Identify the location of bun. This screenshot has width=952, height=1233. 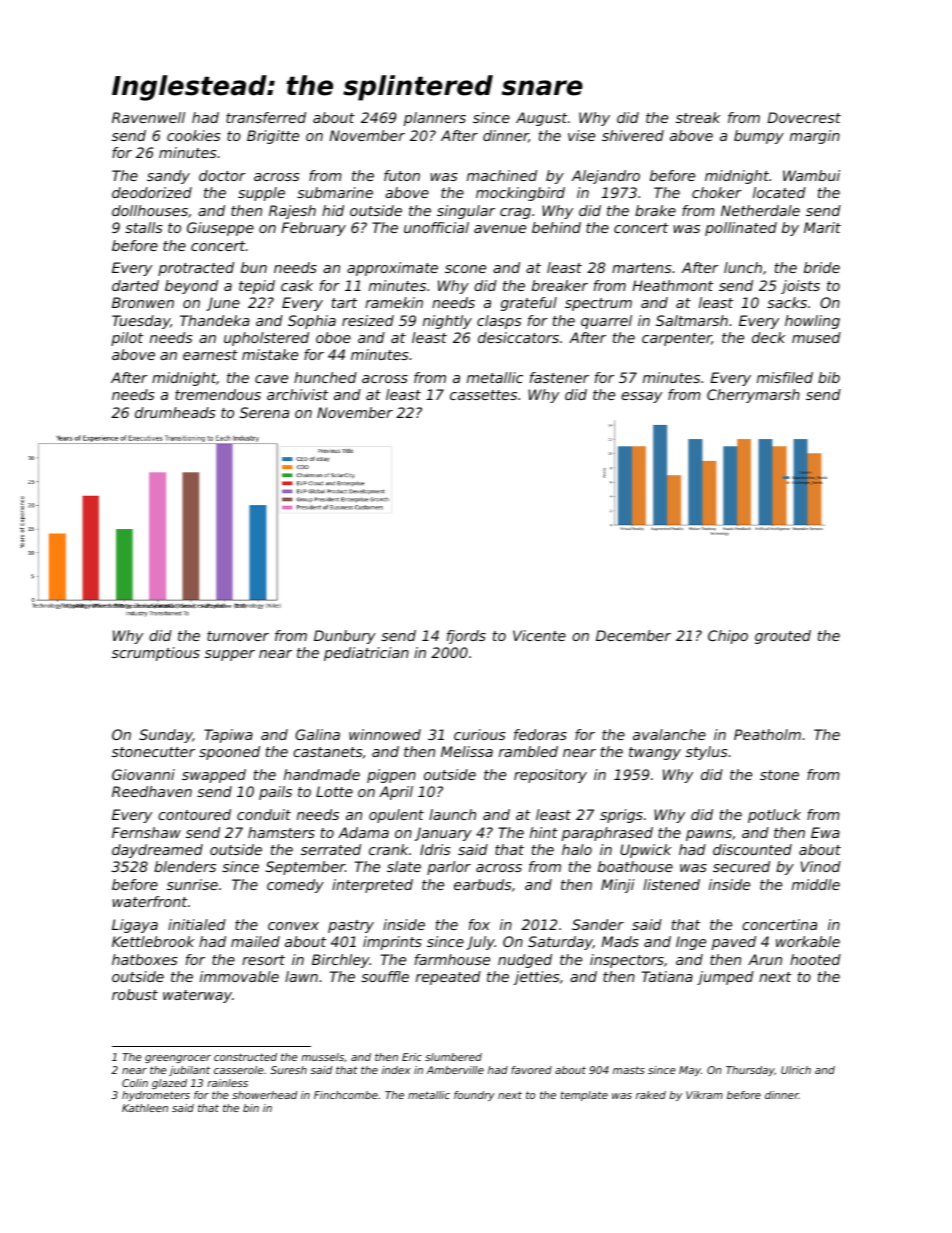
(254, 267).
